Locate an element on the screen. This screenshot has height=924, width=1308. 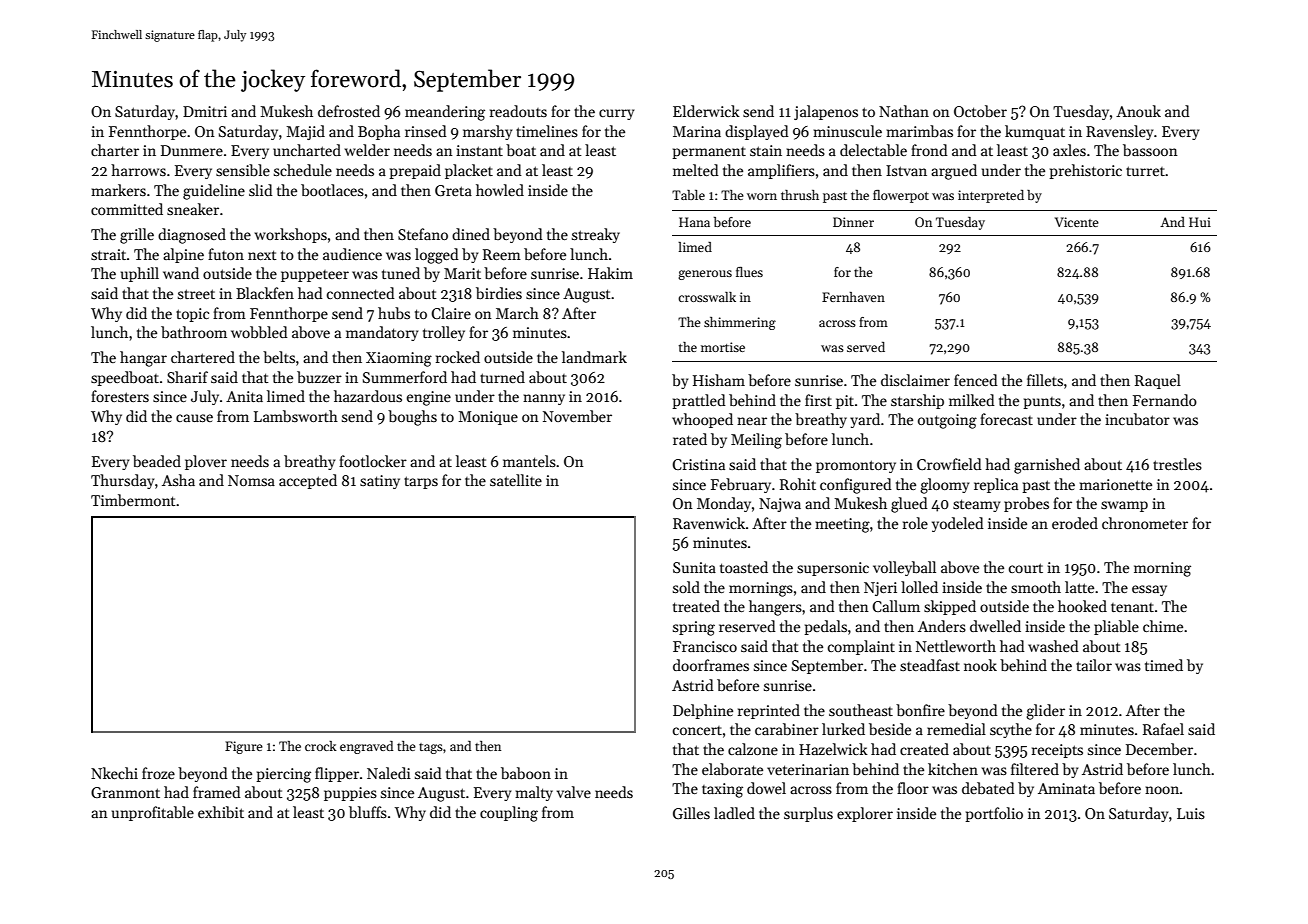
October is located at coordinates (980, 111).
